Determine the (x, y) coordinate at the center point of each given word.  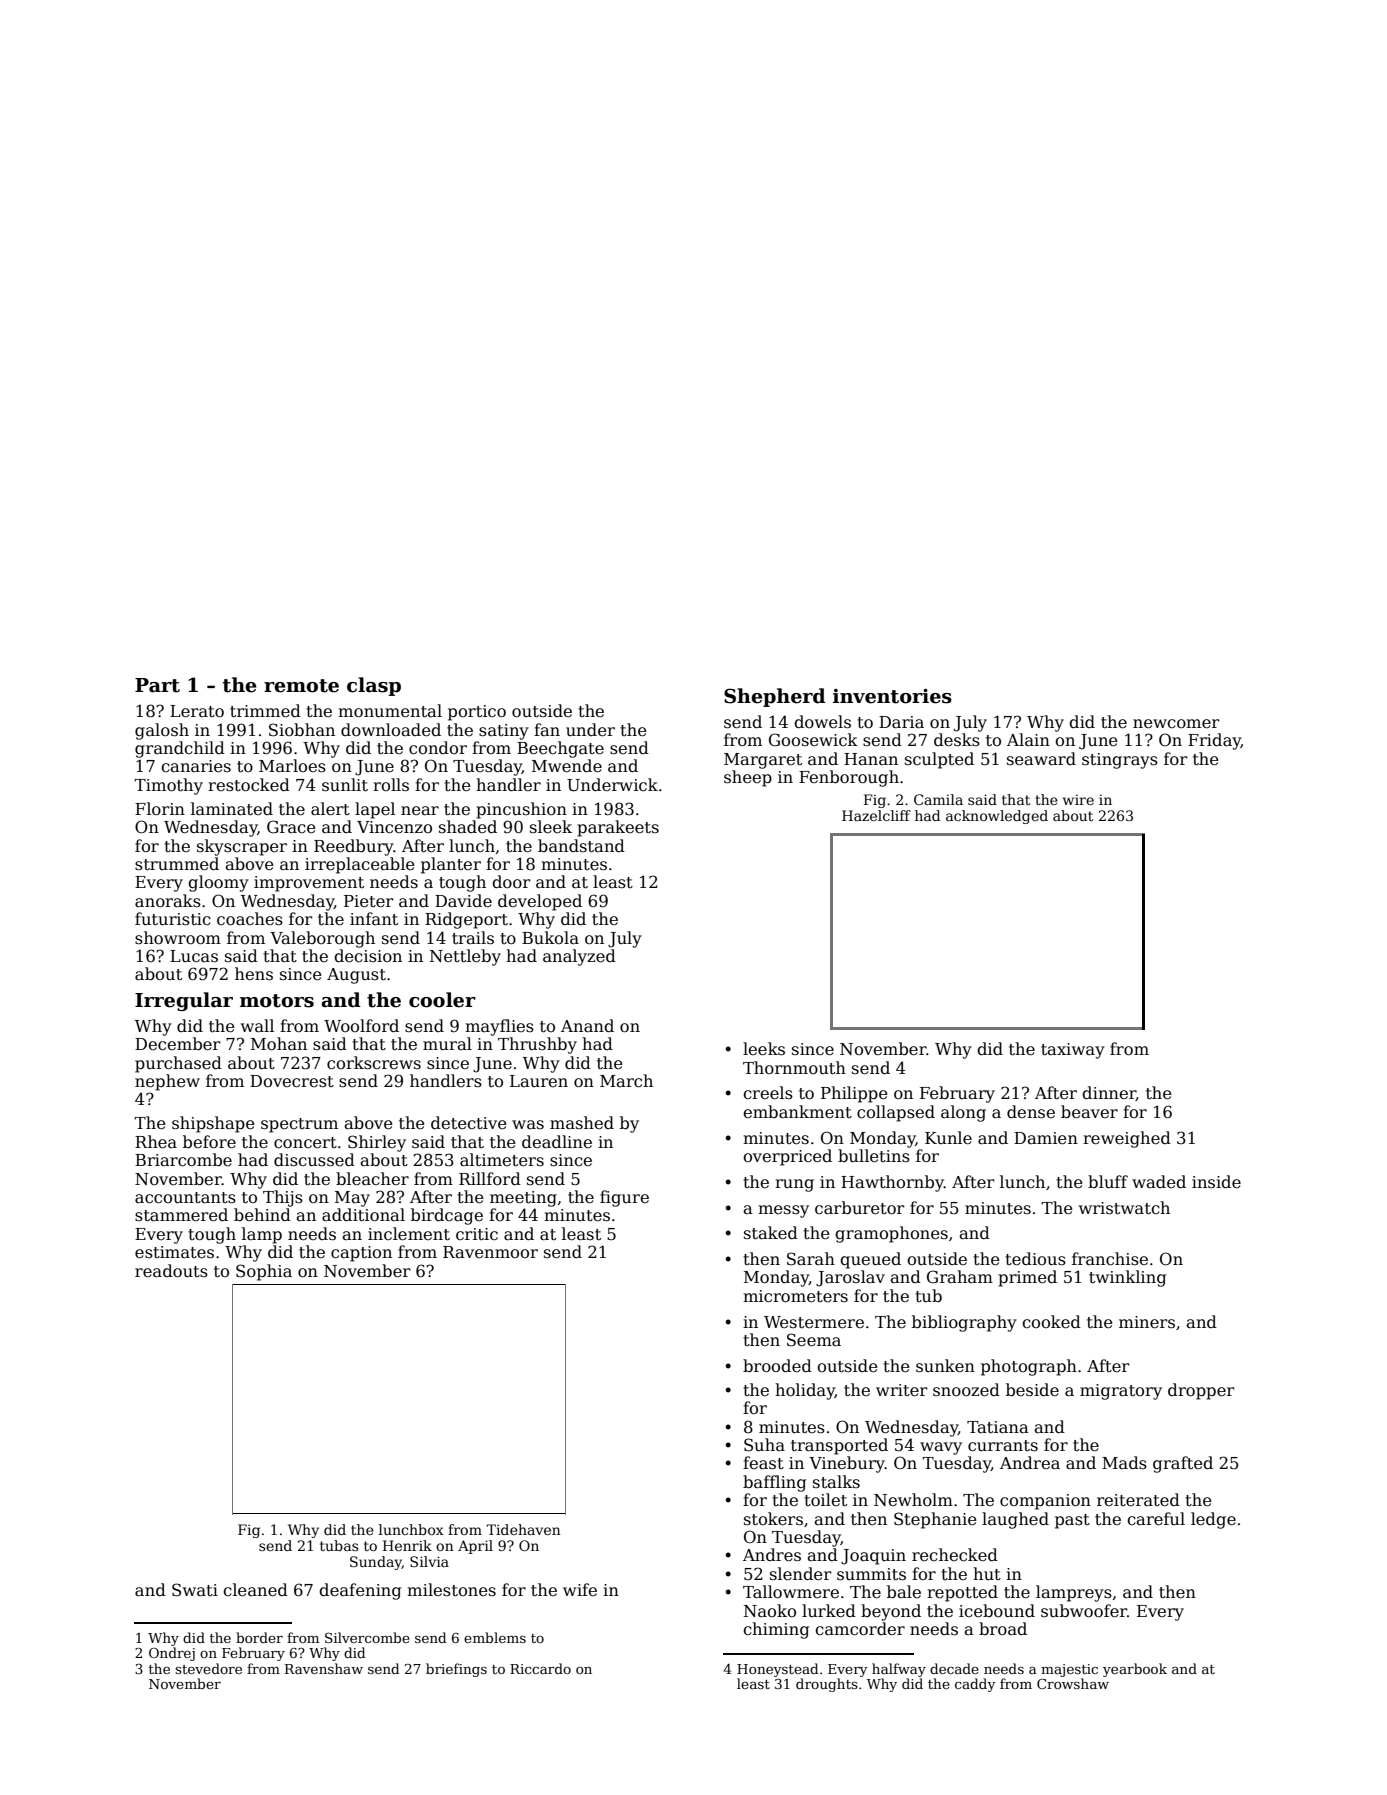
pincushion (521, 810)
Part (157, 685)
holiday (805, 1391)
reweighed (1127, 1139)
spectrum (299, 1125)
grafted (1183, 1464)
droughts (827, 1685)
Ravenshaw (324, 1668)
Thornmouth (794, 1067)
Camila (938, 799)
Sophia (264, 1272)
